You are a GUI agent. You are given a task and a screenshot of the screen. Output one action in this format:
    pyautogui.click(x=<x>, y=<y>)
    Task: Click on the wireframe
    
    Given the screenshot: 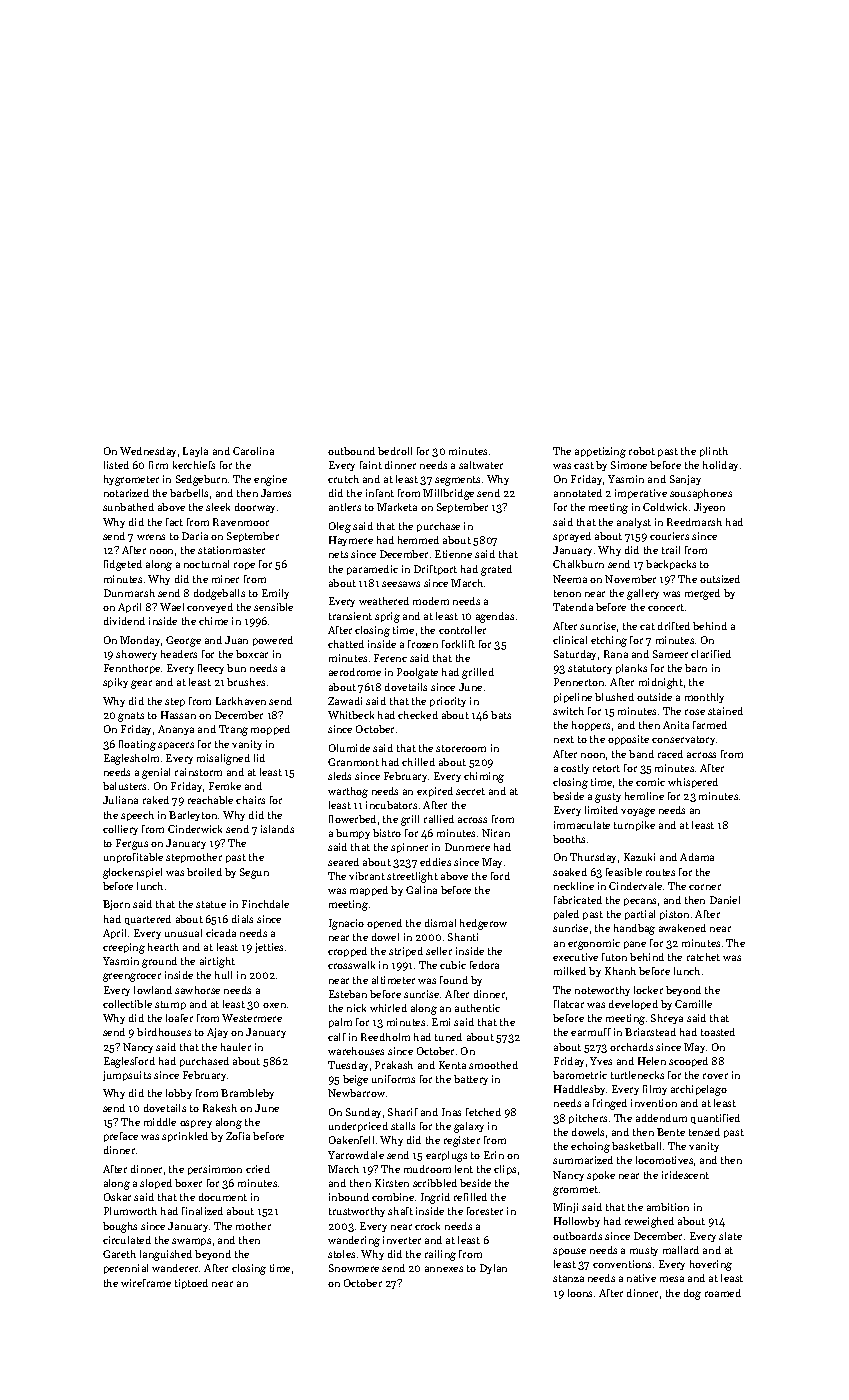 What is the action you would take?
    pyautogui.click(x=146, y=1283)
